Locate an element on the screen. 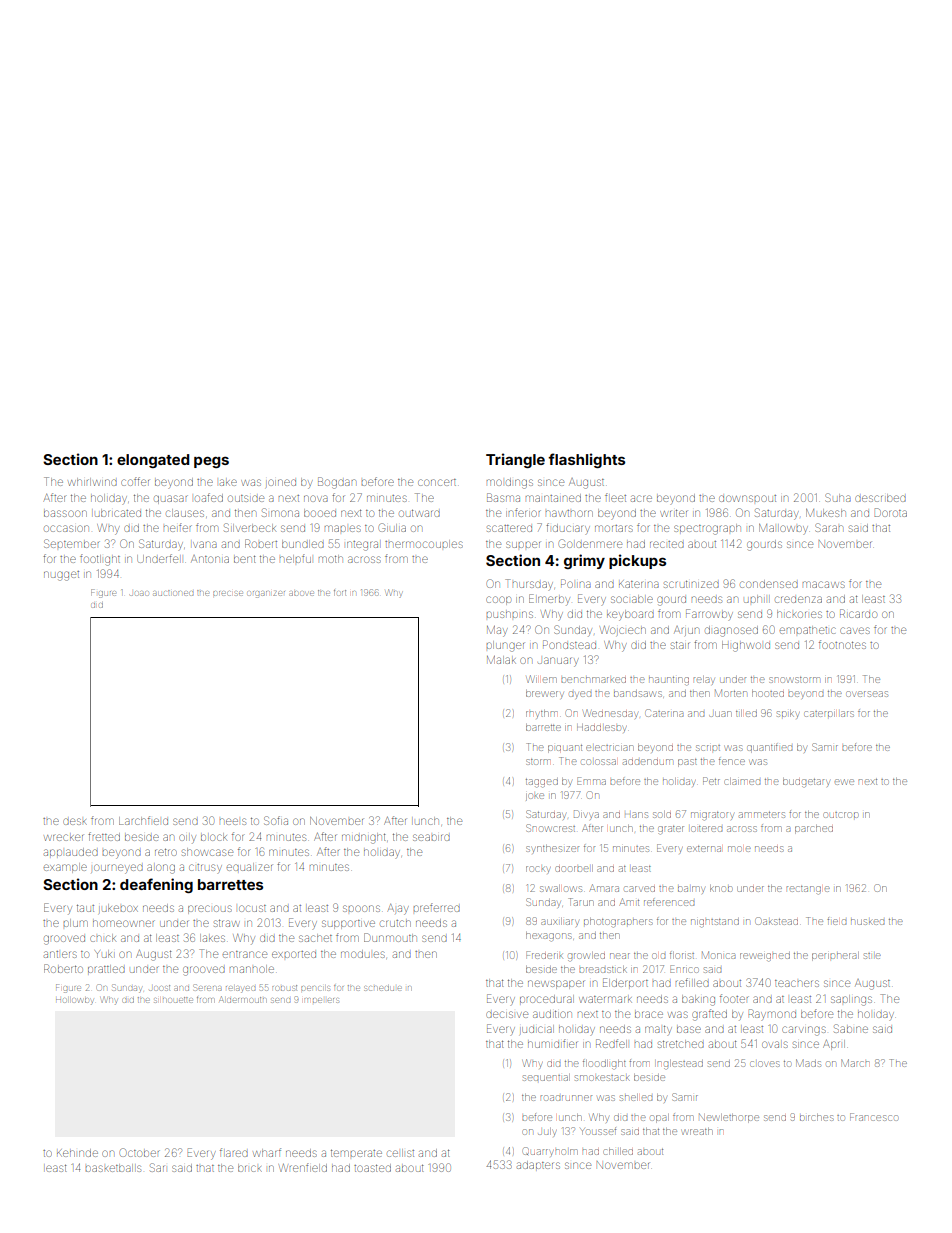  October is located at coordinates (140, 1152).
